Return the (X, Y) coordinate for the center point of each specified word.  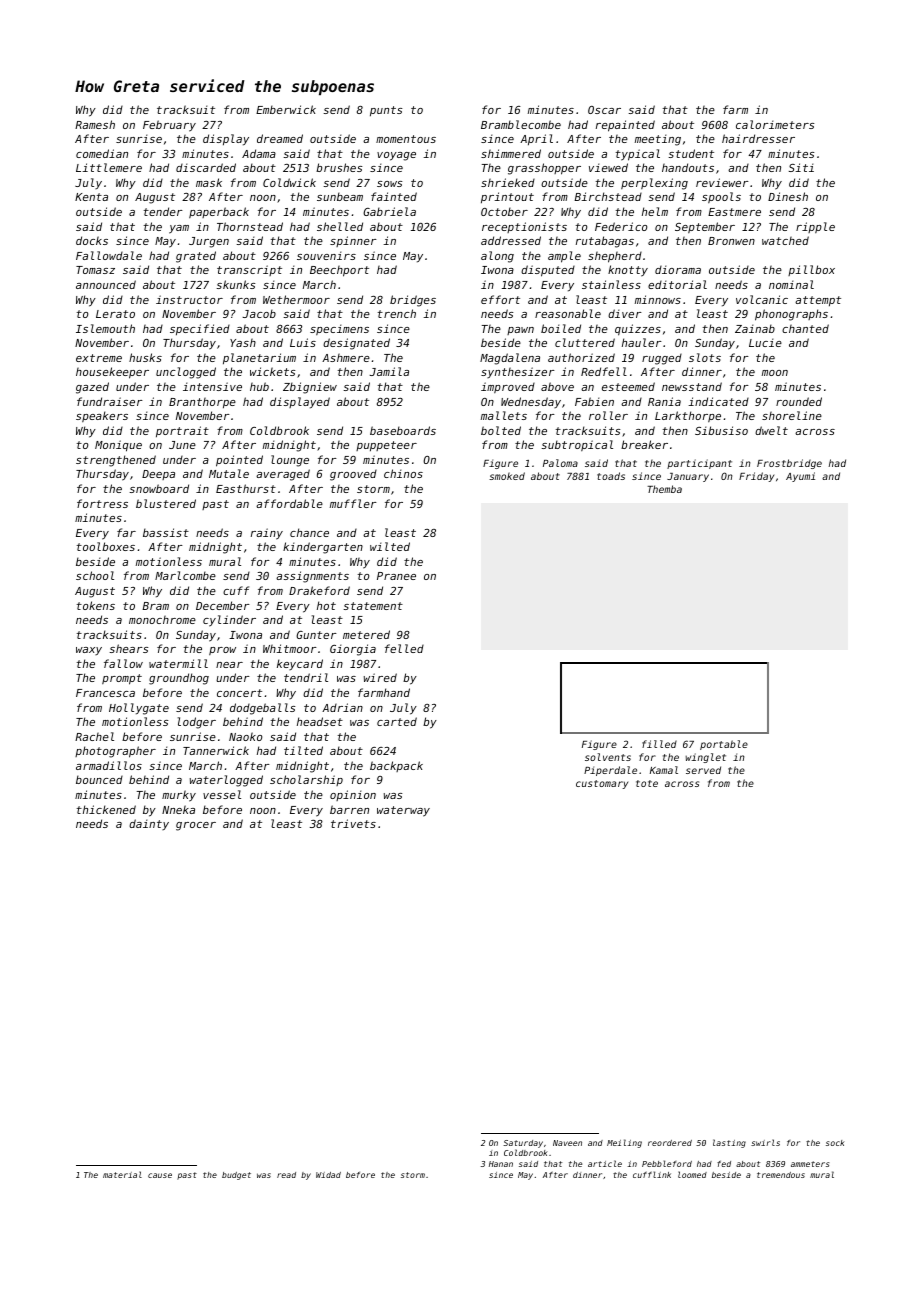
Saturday (523, 1144)
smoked (507, 476)
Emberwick (286, 109)
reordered (670, 1143)
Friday (756, 477)
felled (404, 648)
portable (724, 745)
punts (386, 111)
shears (128, 648)
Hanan (501, 1164)
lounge (290, 461)
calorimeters (775, 124)
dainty (149, 824)
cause (160, 1175)
